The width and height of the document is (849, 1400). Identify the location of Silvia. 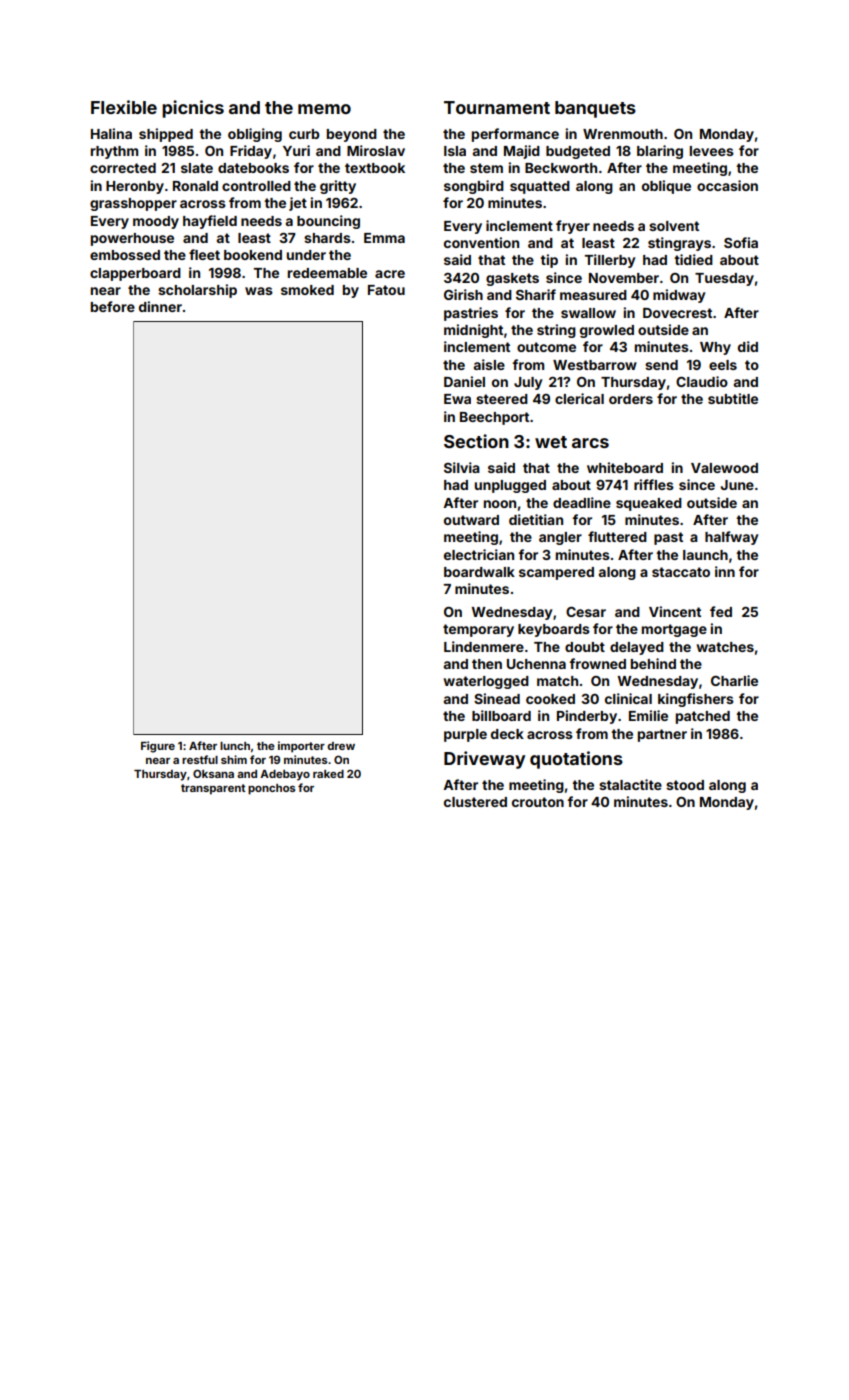
(462, 467).
